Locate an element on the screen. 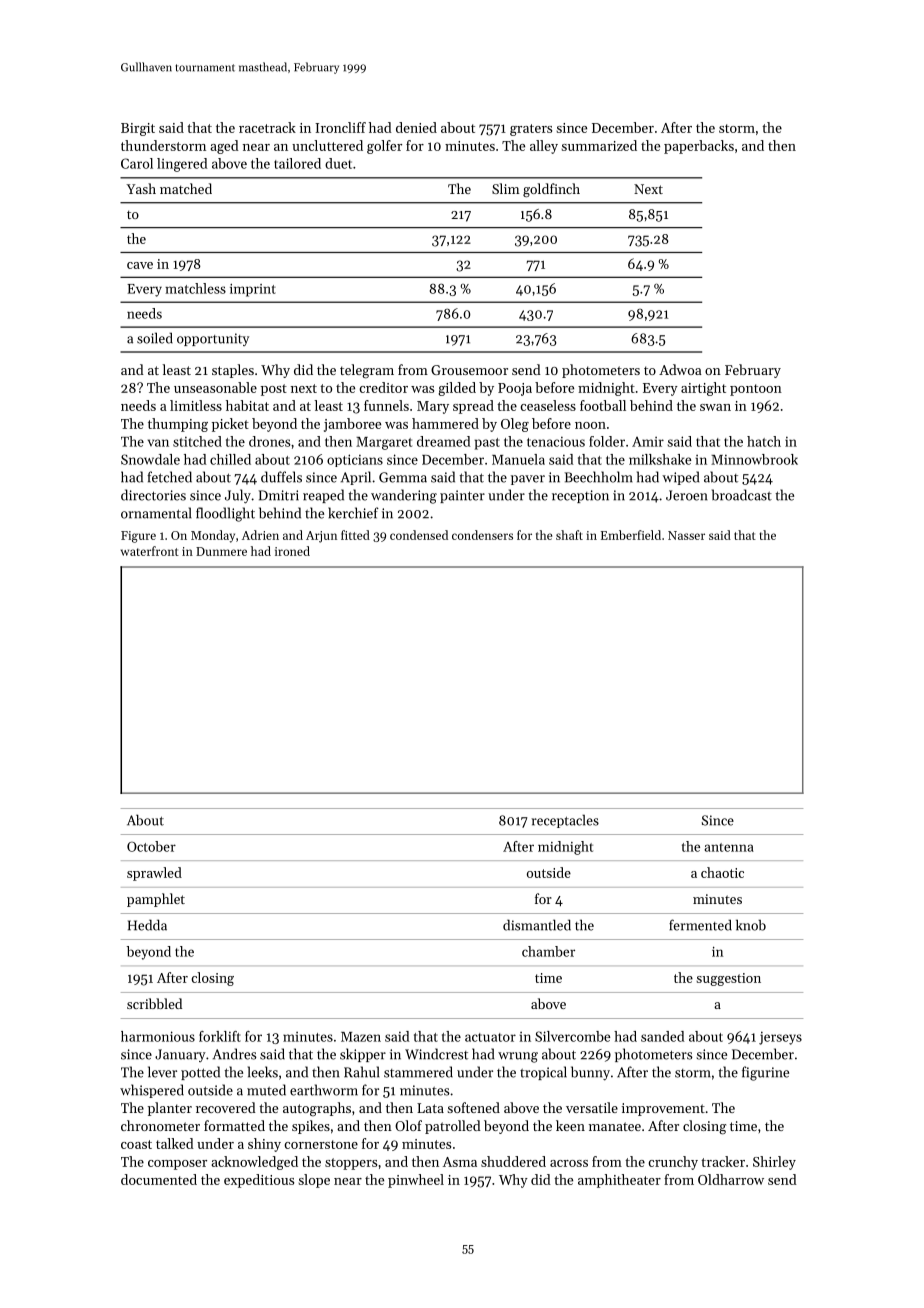 The image size is (924, 1308). October is located at coordinates (151, 846).
